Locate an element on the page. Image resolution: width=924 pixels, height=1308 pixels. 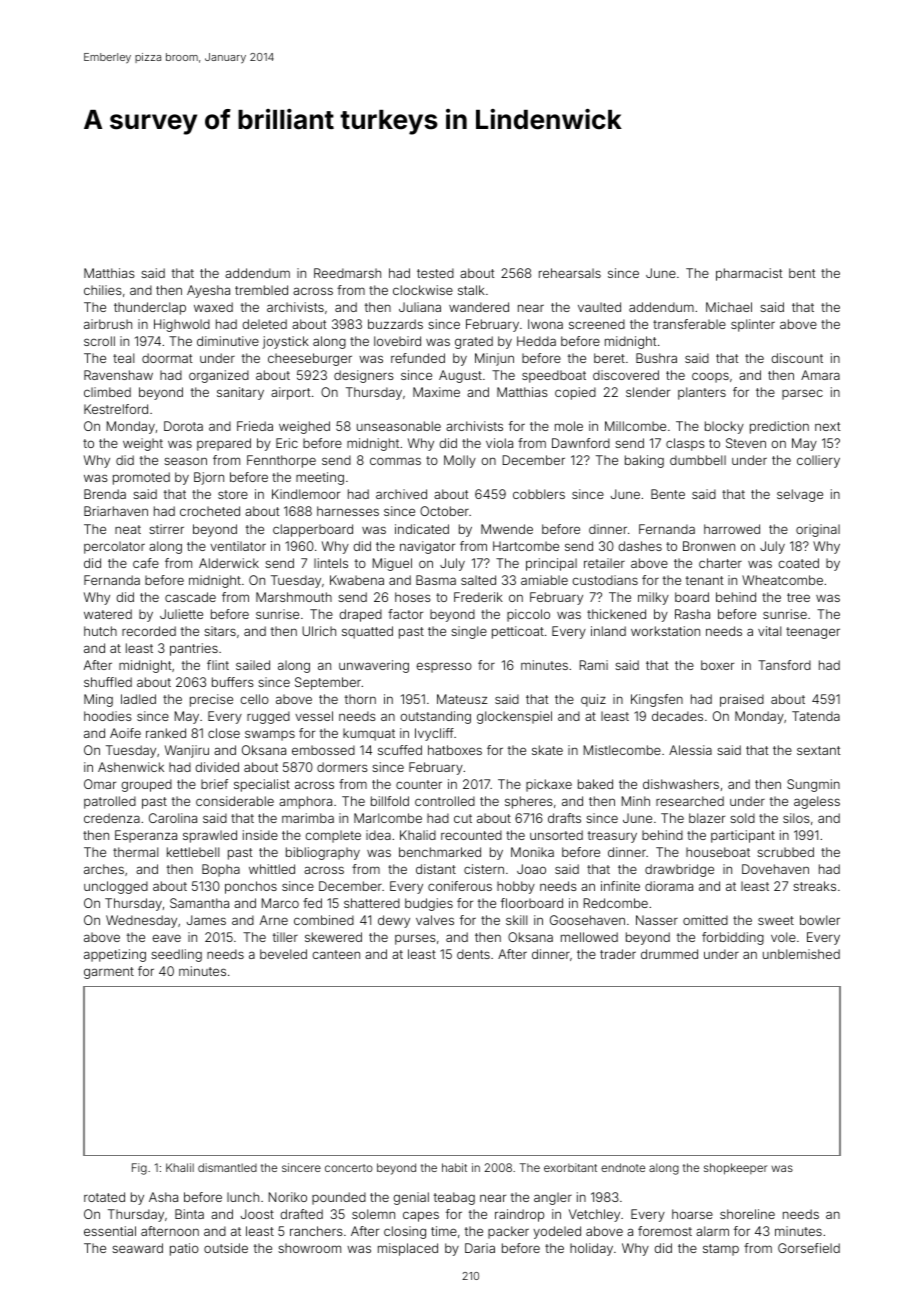
Reedmarsh is located at coordinates (347, 273).
